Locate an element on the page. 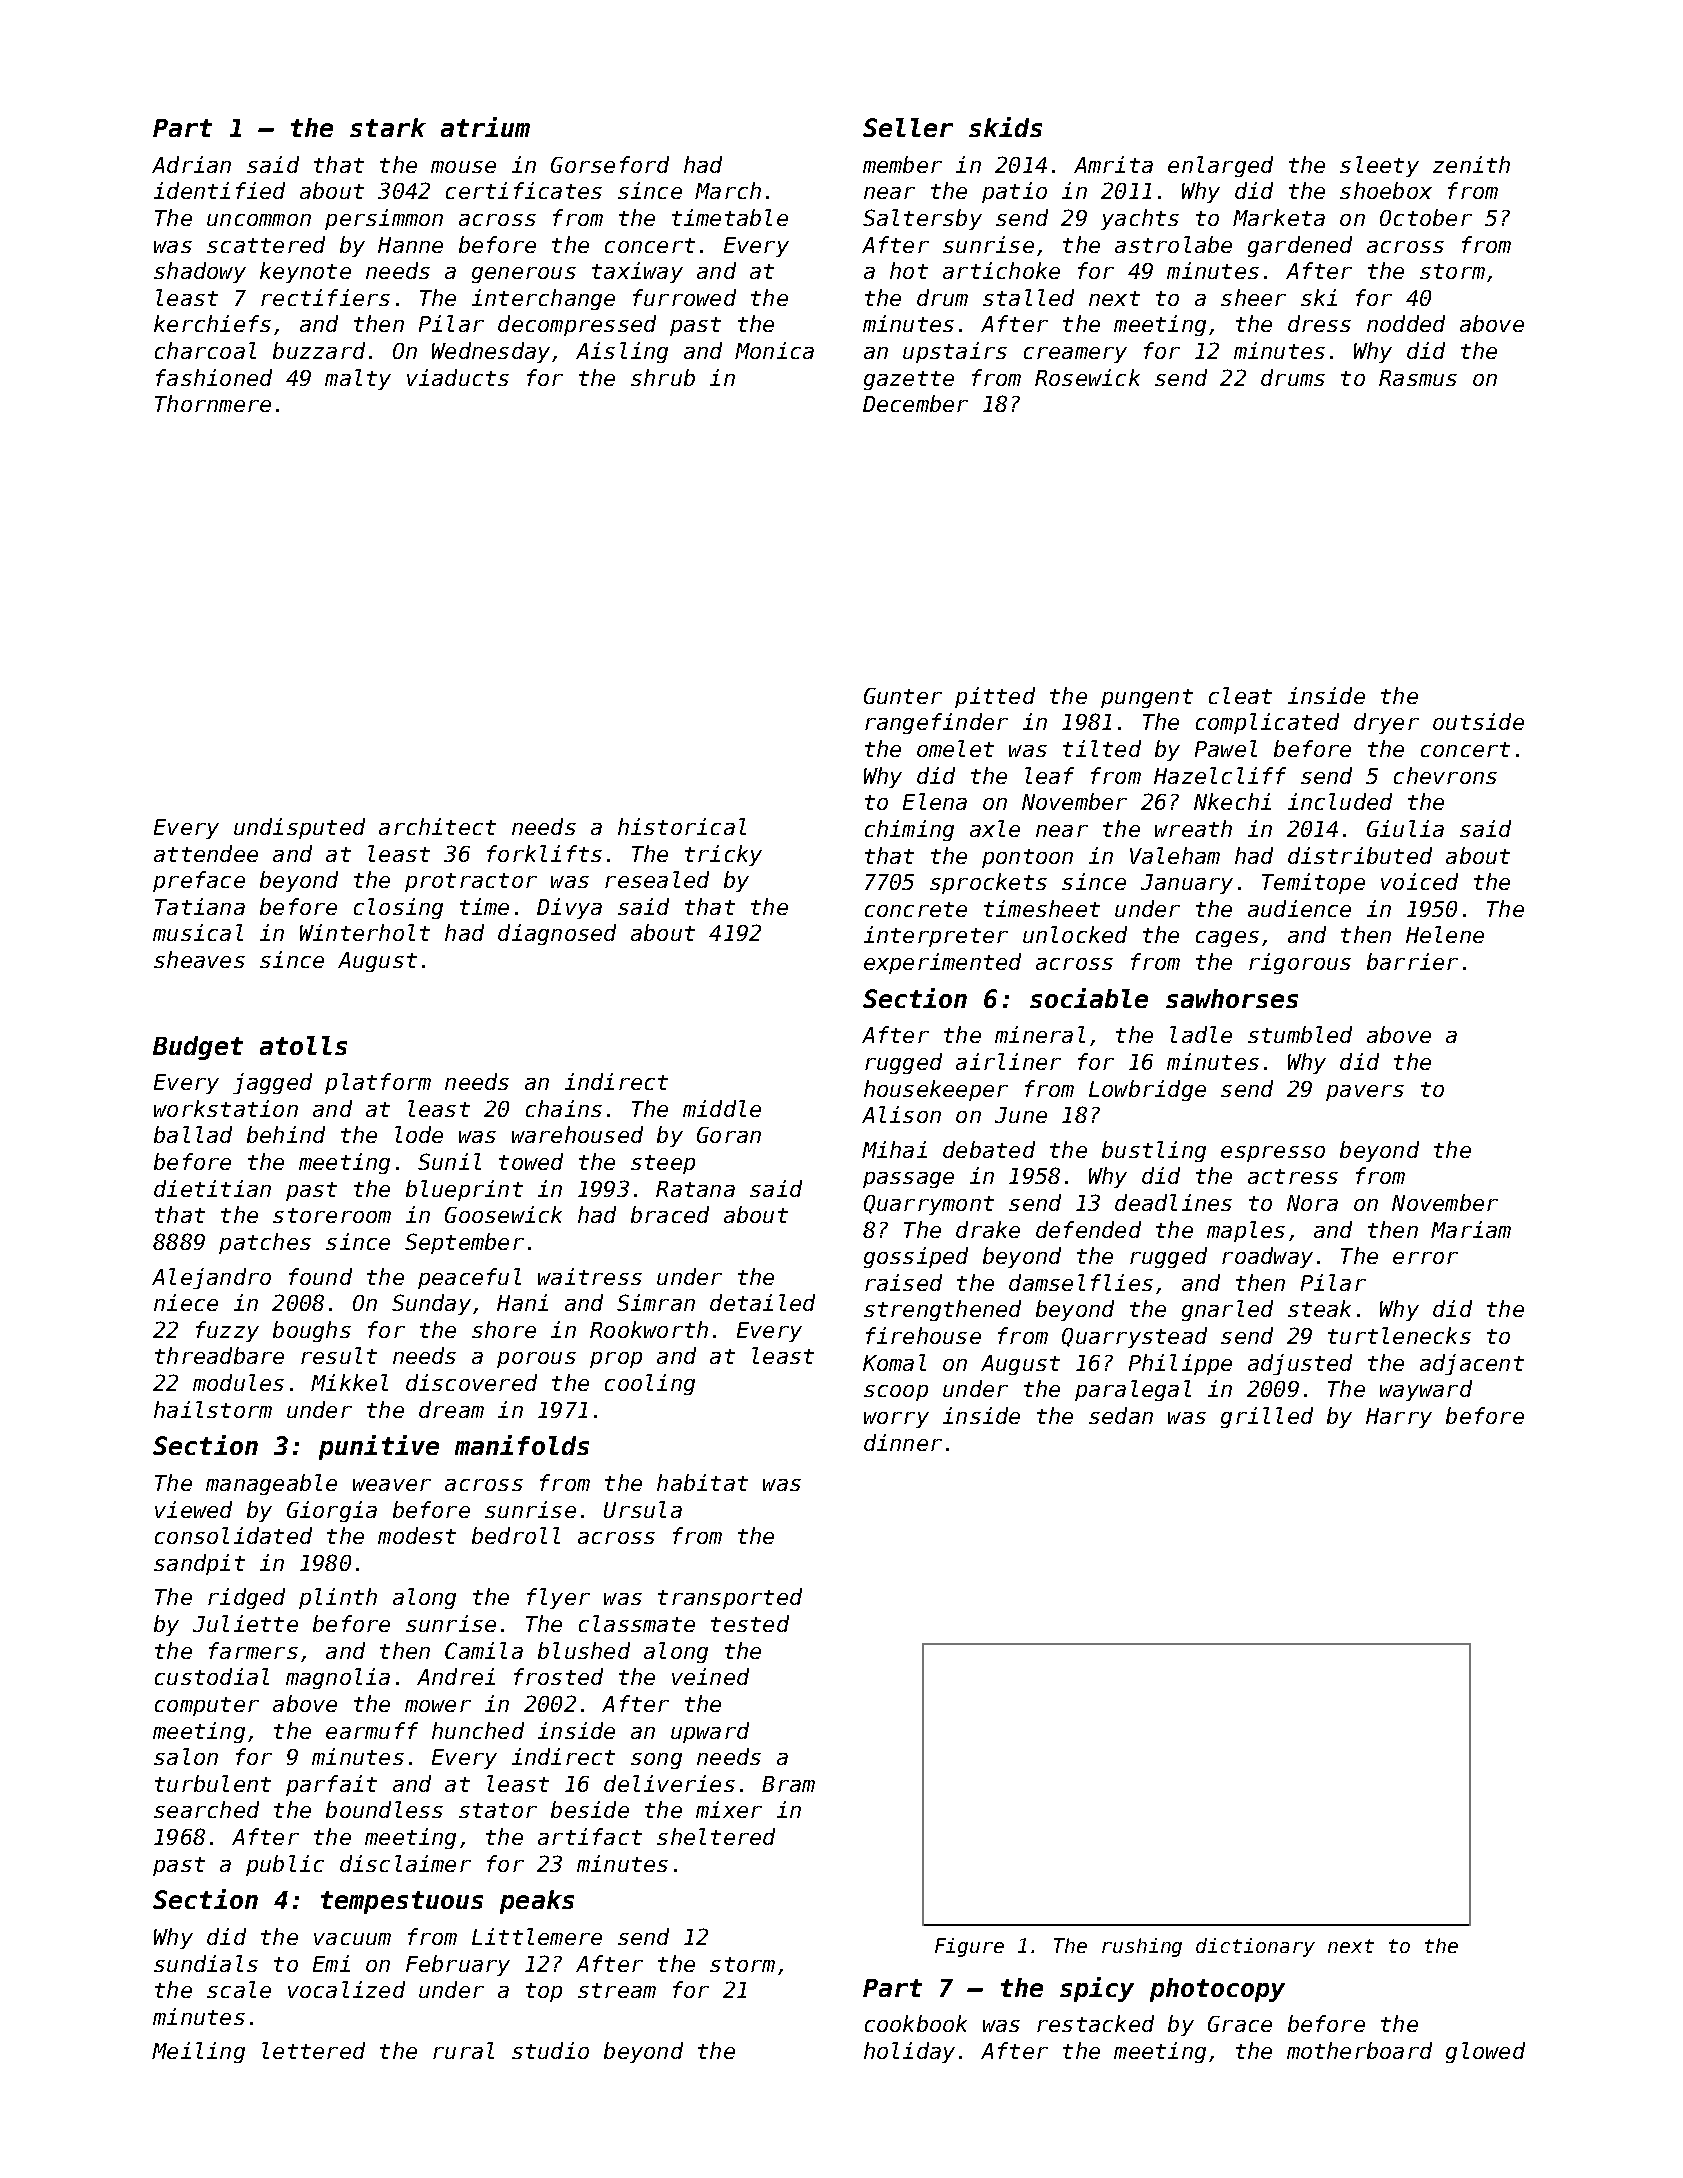 The image size is (1683, 2178). dress is located at coordinates (1319, 323).
